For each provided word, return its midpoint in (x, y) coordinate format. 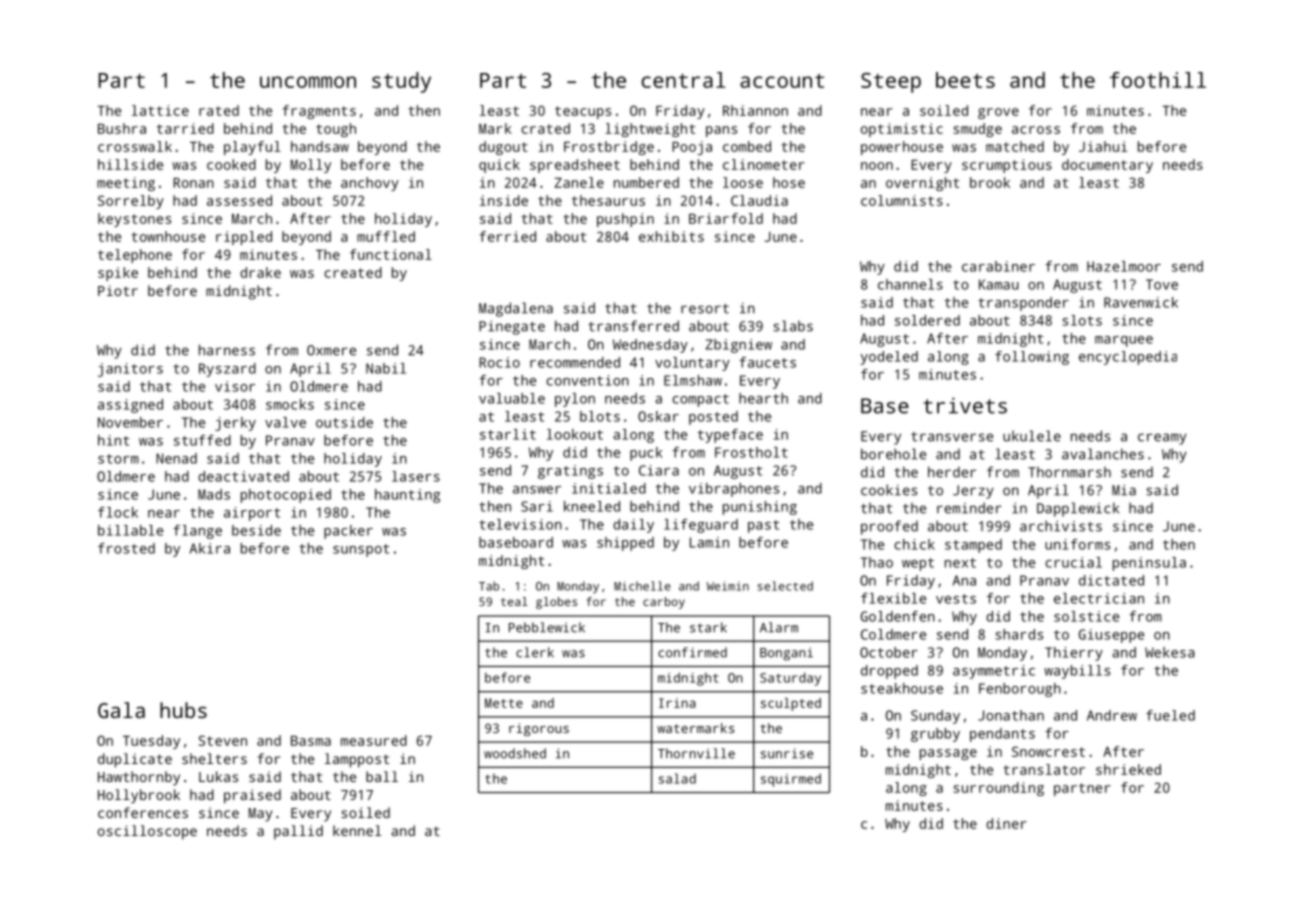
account (782, 81)
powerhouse (902, 148)
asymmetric (994, 672)
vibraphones (734, 490)
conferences (143, 812)
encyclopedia (1128, 358)
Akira (210, 548)
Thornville (696, 753)
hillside (130, 164)
